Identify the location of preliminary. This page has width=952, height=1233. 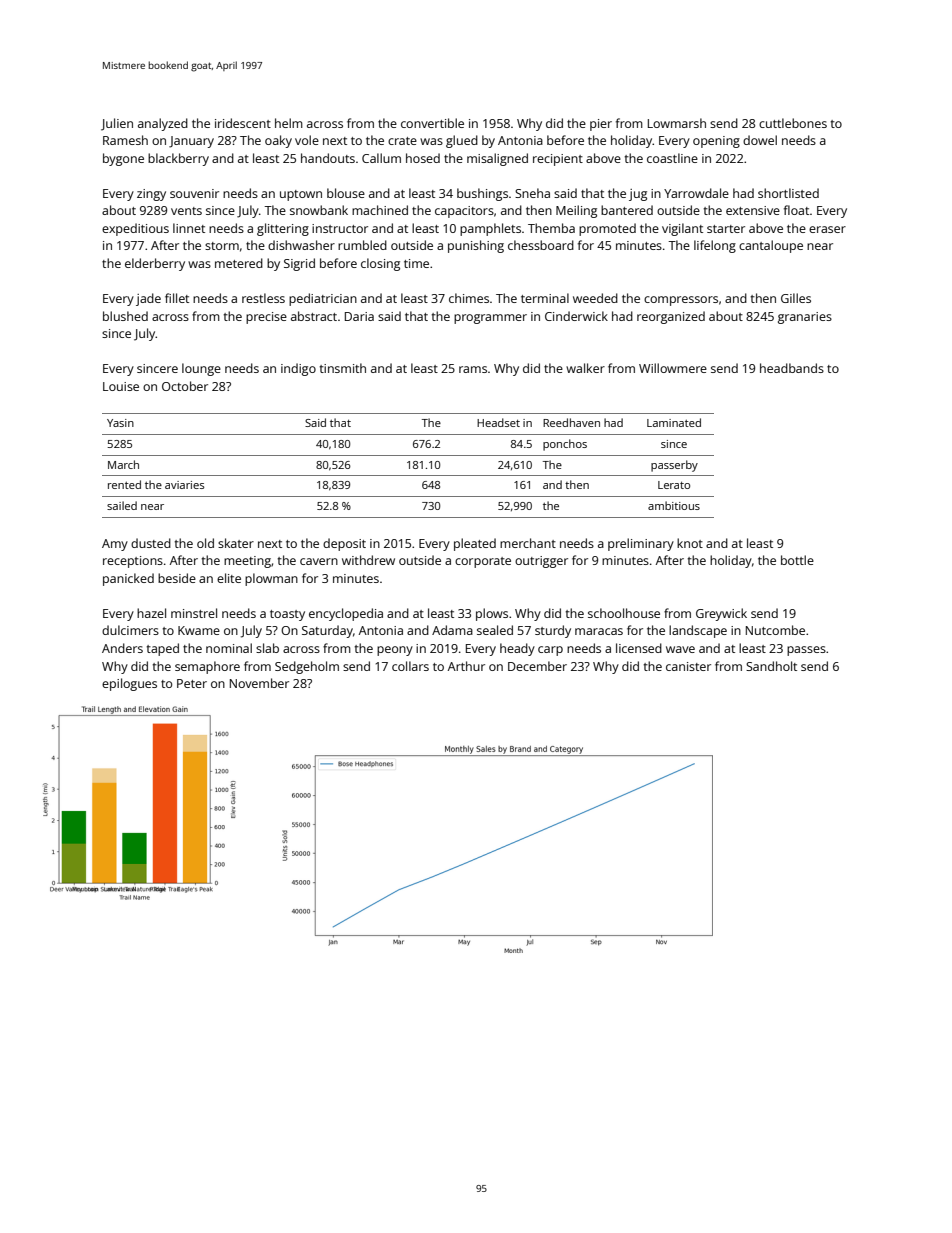
(641, 544).
